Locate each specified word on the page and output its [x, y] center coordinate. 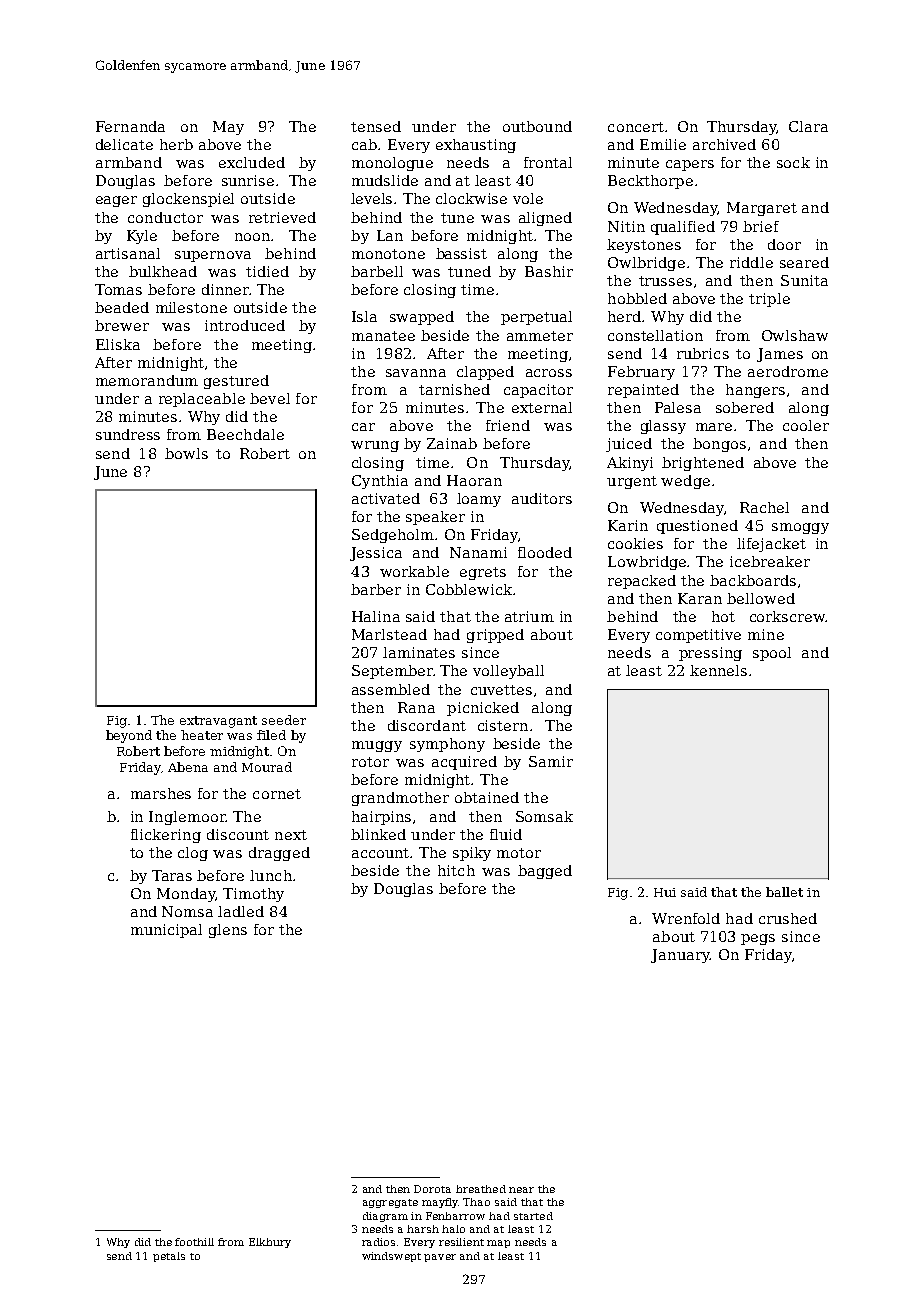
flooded [545, 552]
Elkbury [270, 1243]
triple [769, 300]
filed [271, 735]
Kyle [142, 237]
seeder [284, 720]
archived [724, 144]
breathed [481, 1189]
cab [364, 144]
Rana [416, 707]
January [680, 956]
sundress [128, 434]
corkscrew [788, 616]
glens [228, 931]
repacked [642, 582]
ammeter [540, 336]
